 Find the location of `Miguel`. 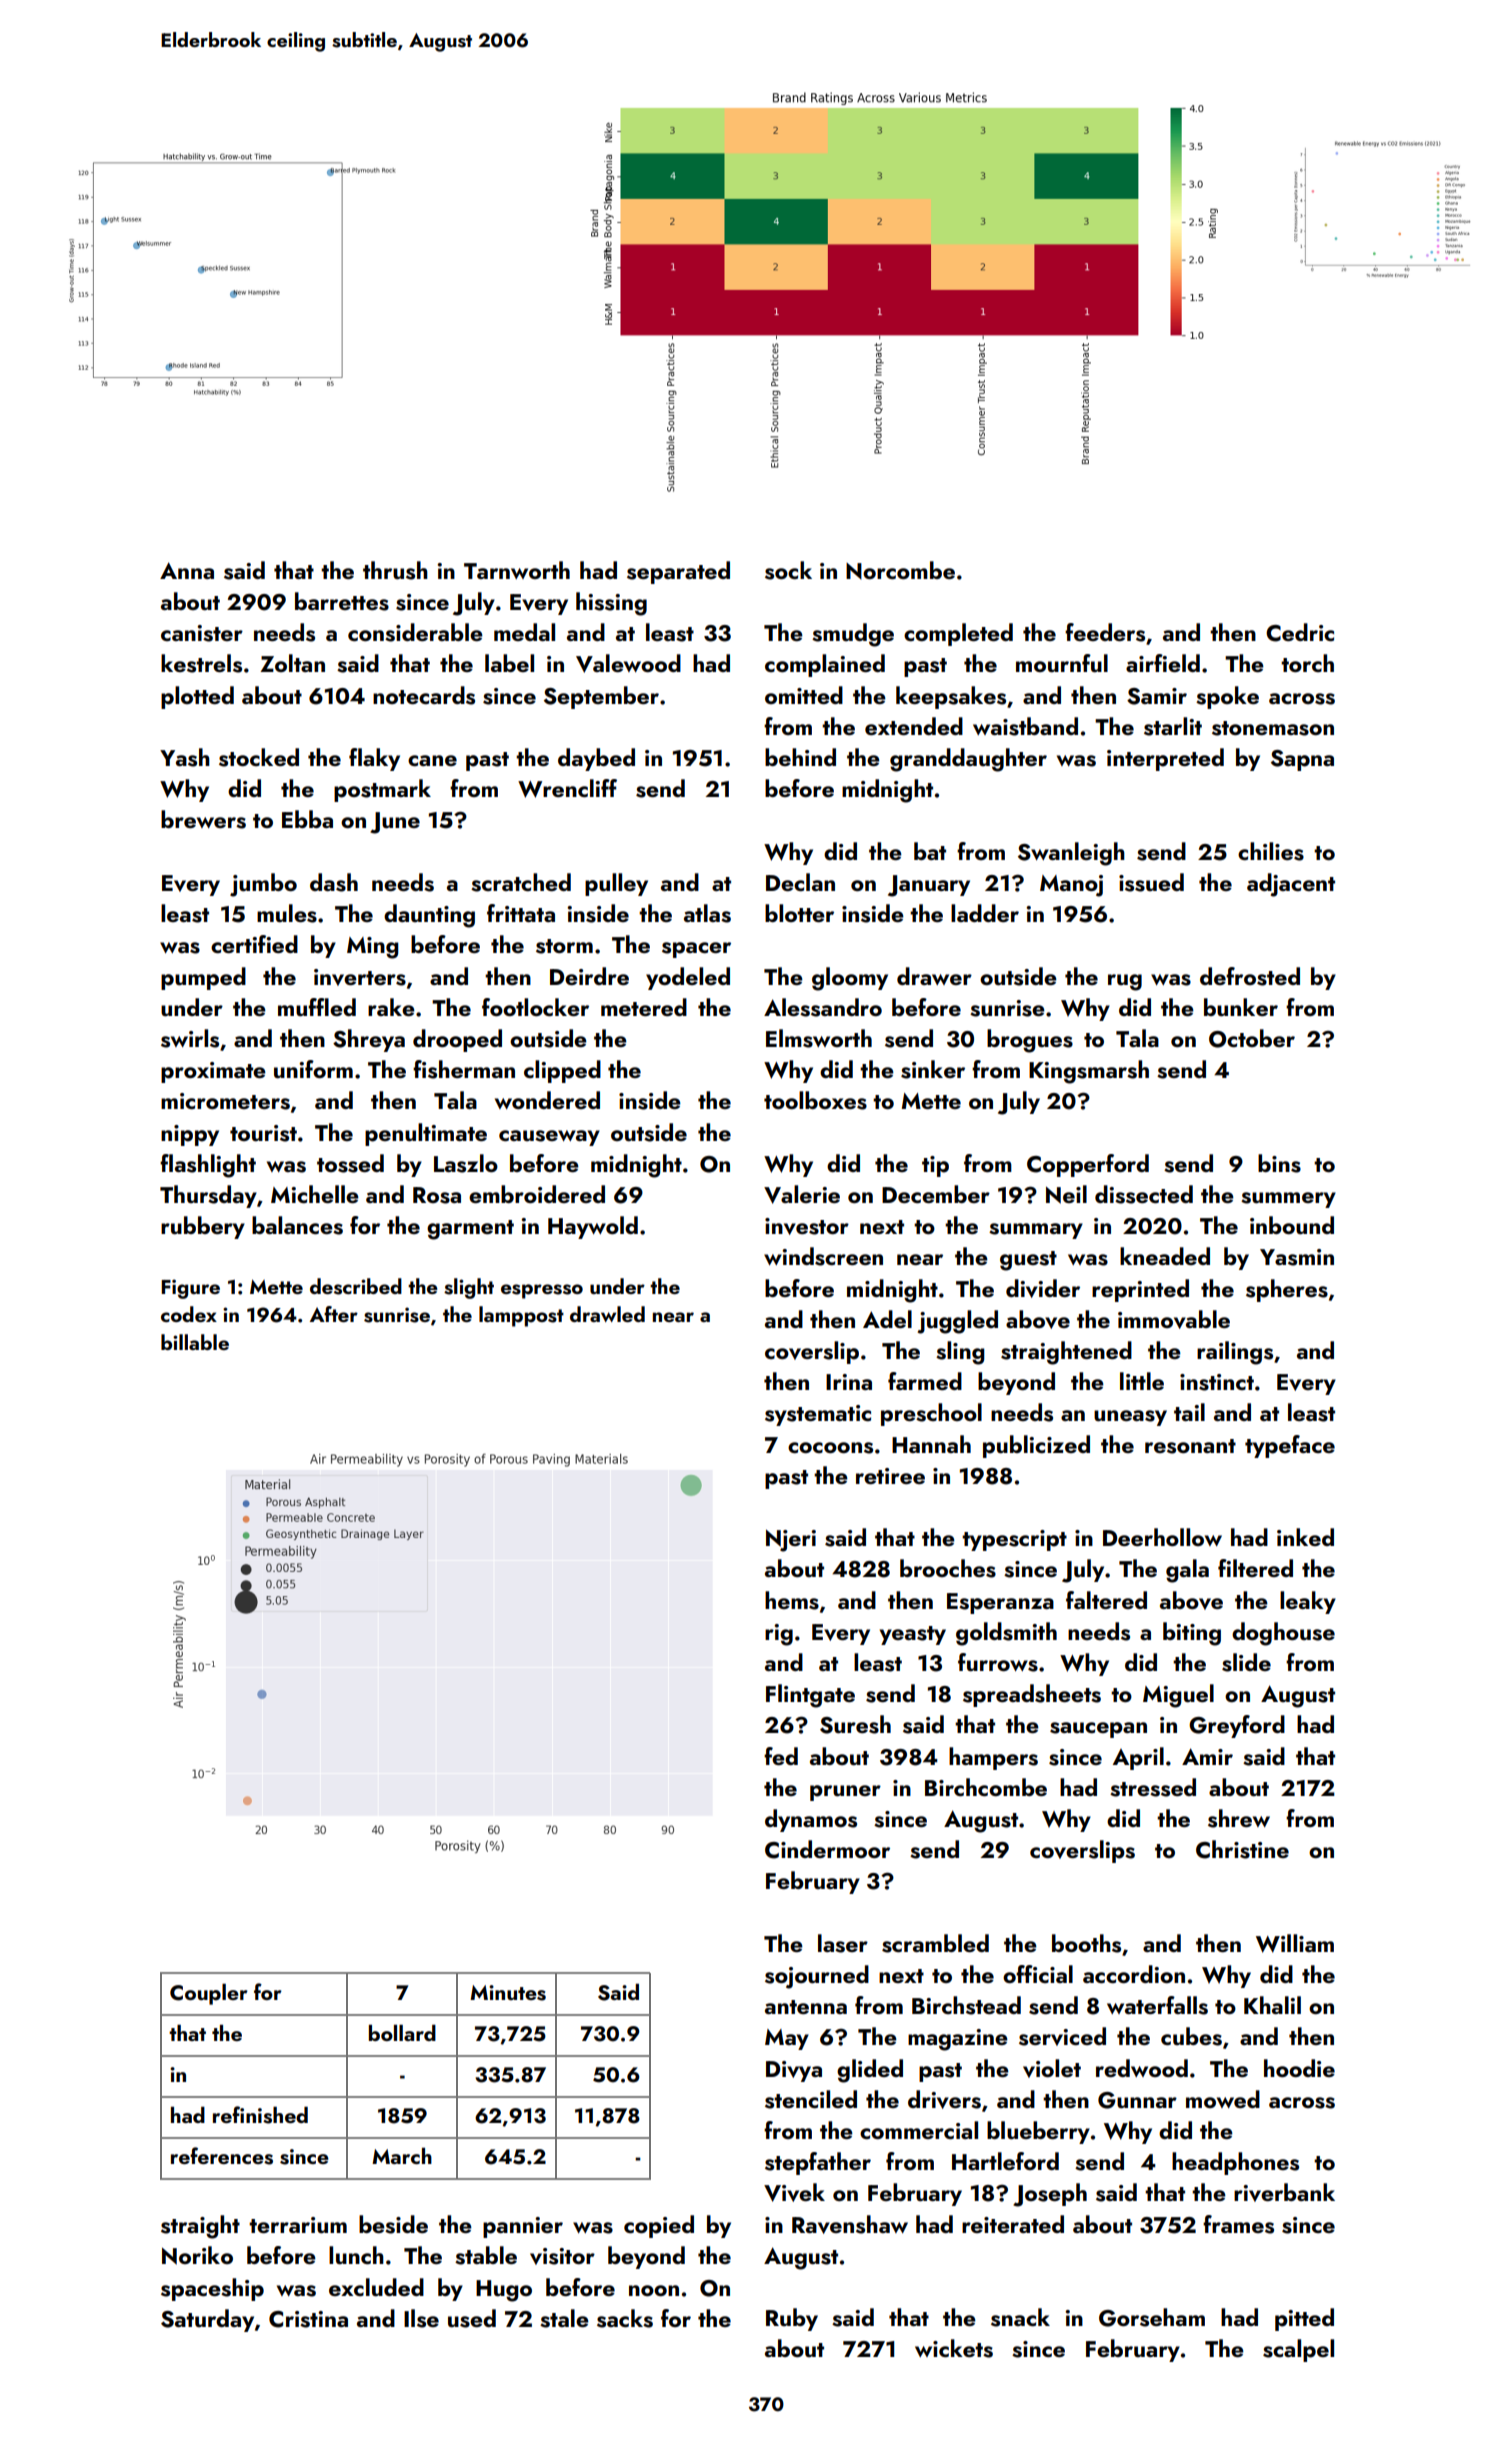

Miguel is located at coordinates (1178, 1696).
